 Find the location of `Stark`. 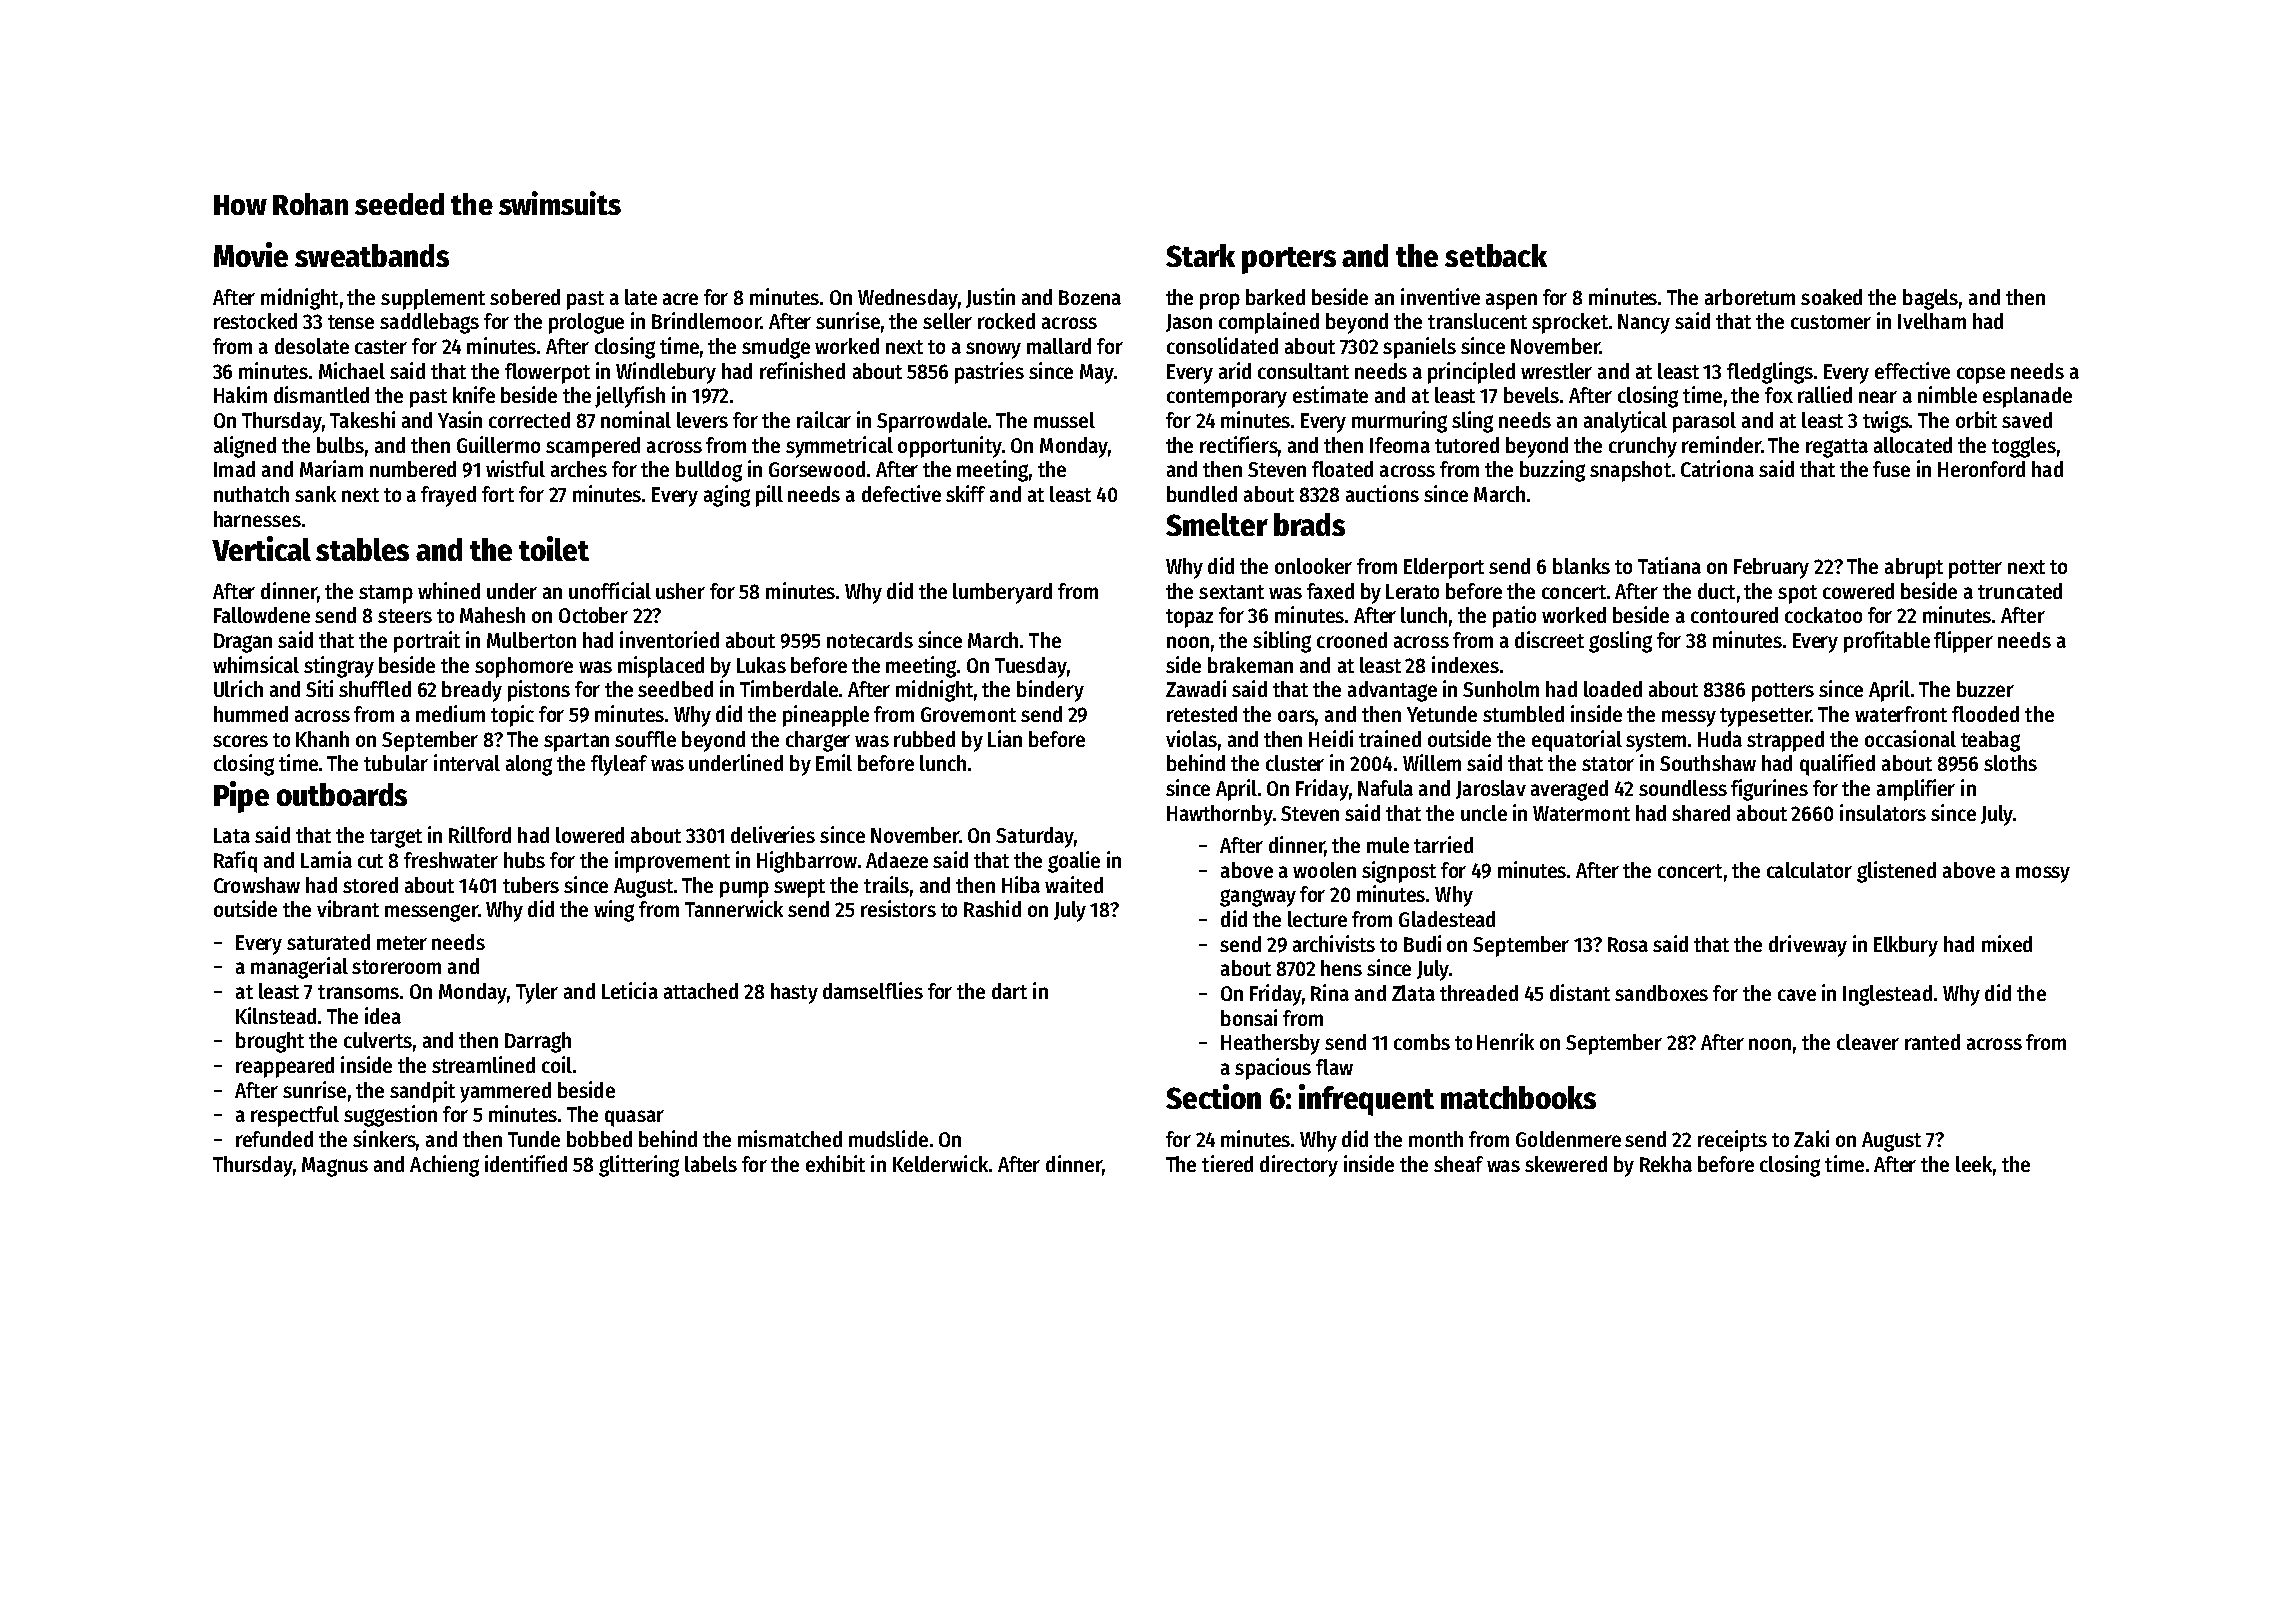

Stark is located at coordinates (1200, 255).
